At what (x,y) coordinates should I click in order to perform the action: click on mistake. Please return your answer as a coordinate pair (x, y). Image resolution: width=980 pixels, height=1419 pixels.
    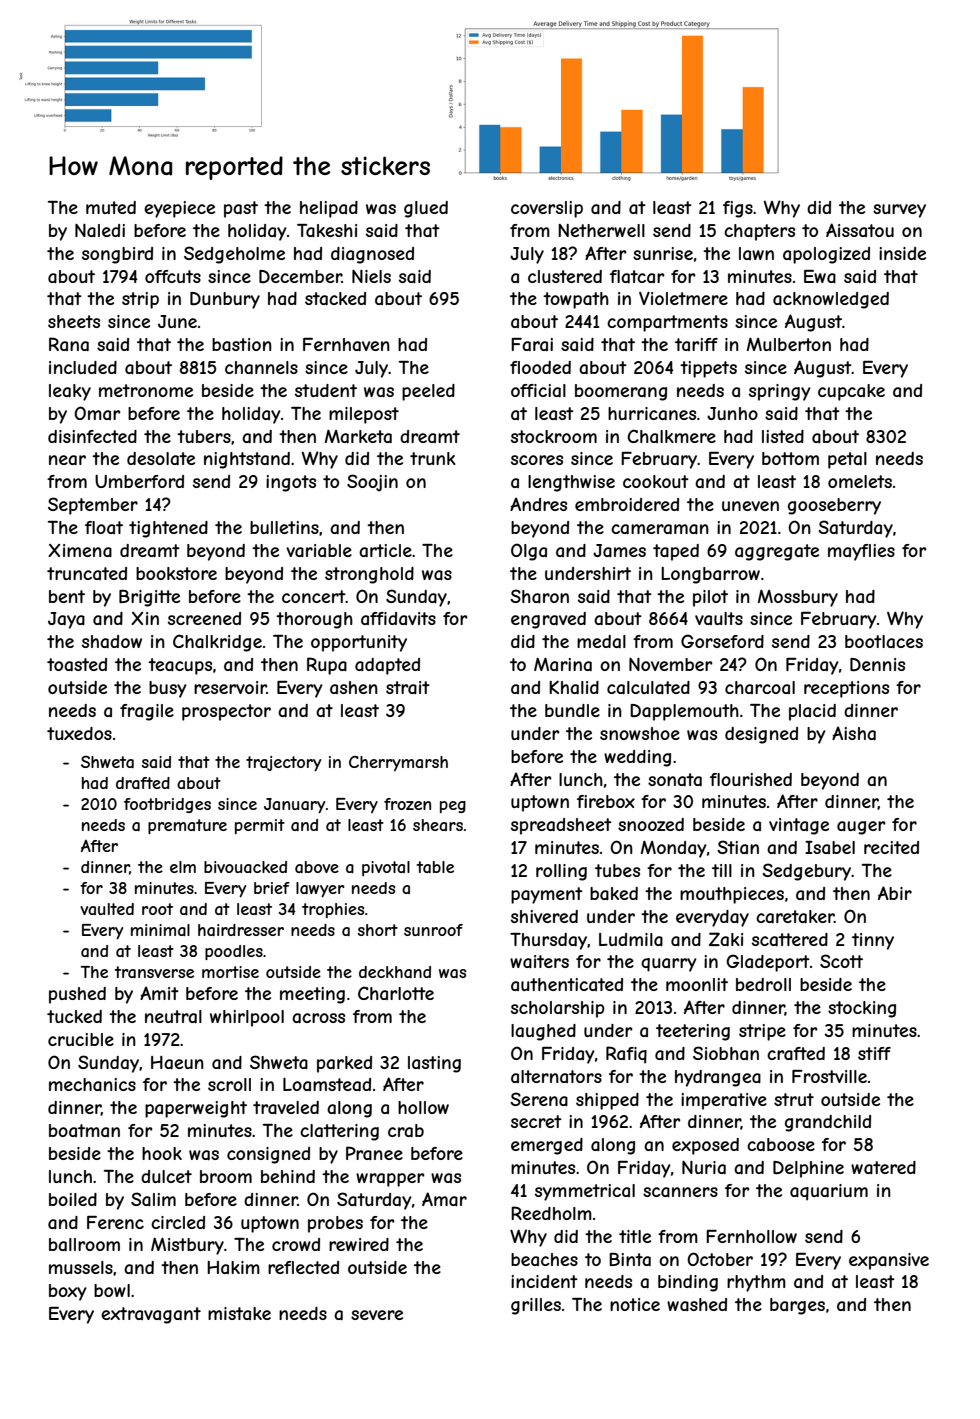
    Looking at the image, I should click on (239, 1313).
